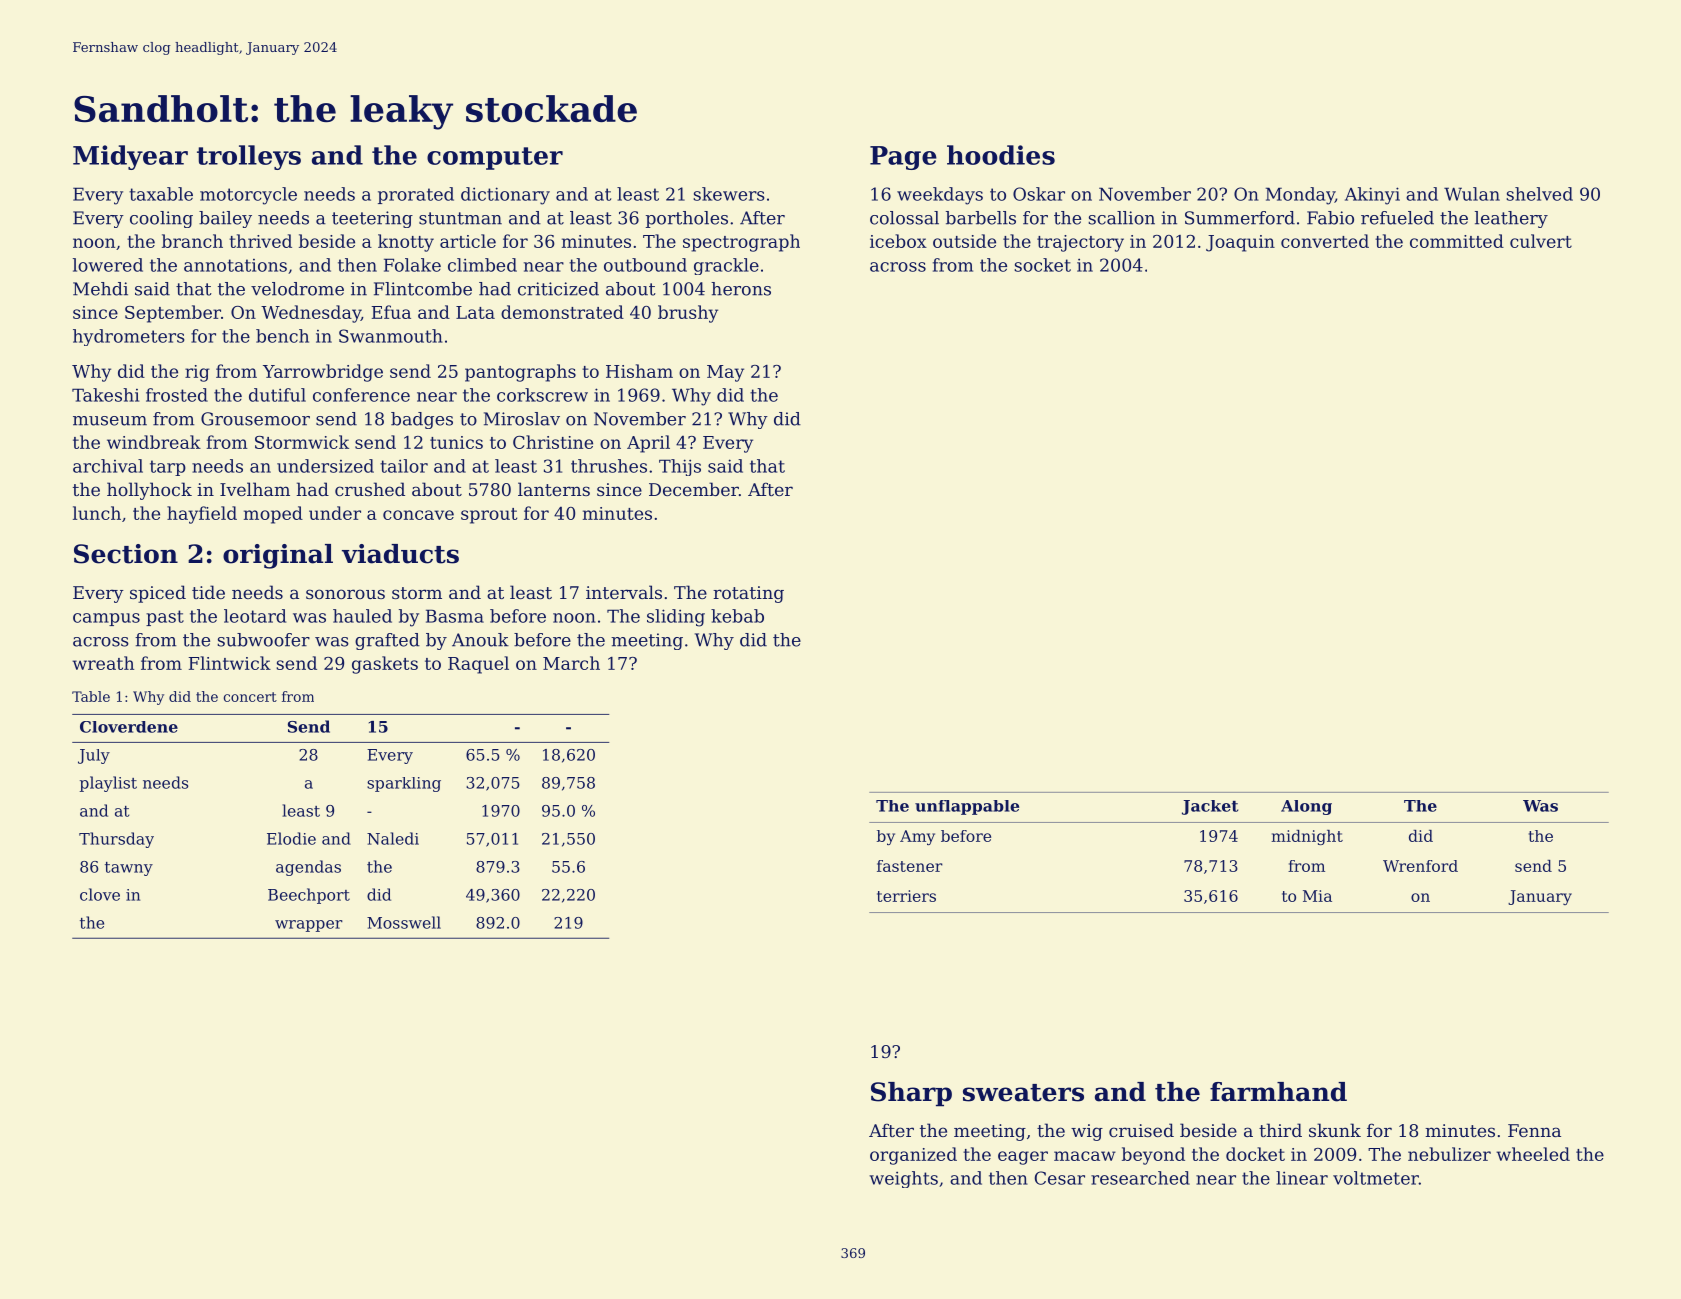 Image resolution: width=1681 pixels, height=1299 pixels. What do you see at coordinates (645, 265) in the image?
I see `outbound` at bounding box center [645, 265].
